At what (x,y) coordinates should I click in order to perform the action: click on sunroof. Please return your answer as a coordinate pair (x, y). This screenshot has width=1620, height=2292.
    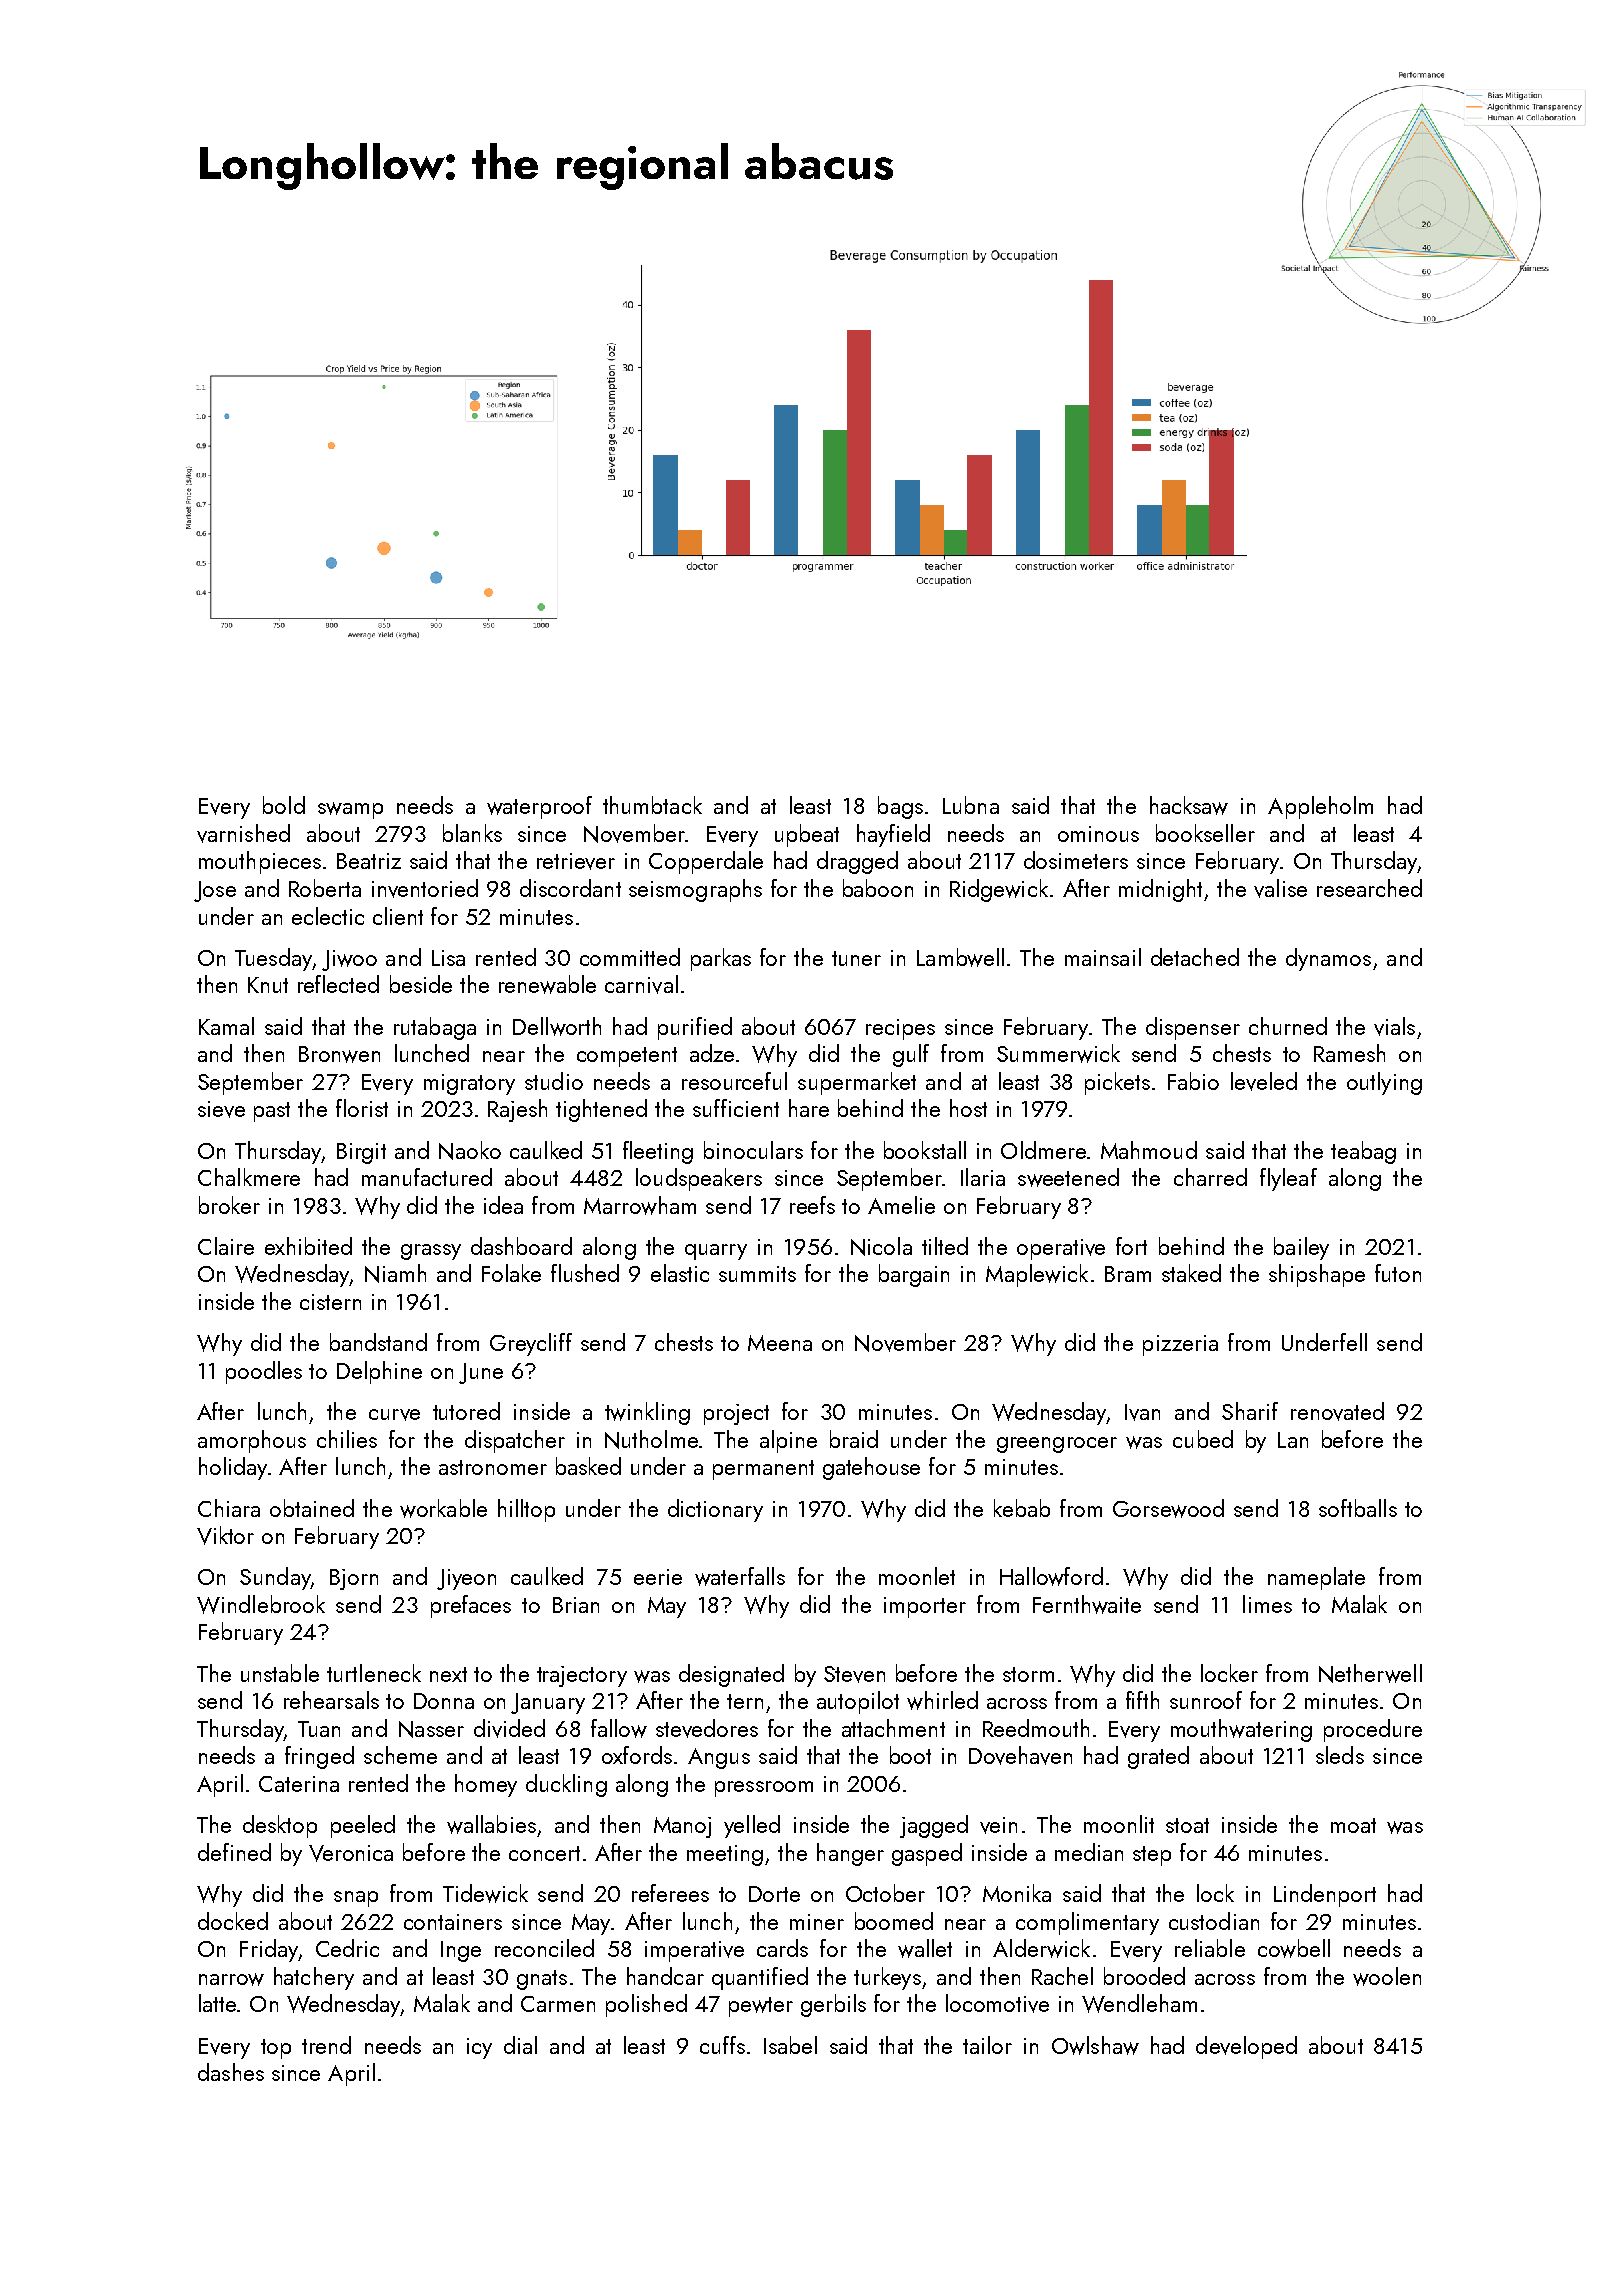
    Looking at the image, I should click on (1206, 1700).
